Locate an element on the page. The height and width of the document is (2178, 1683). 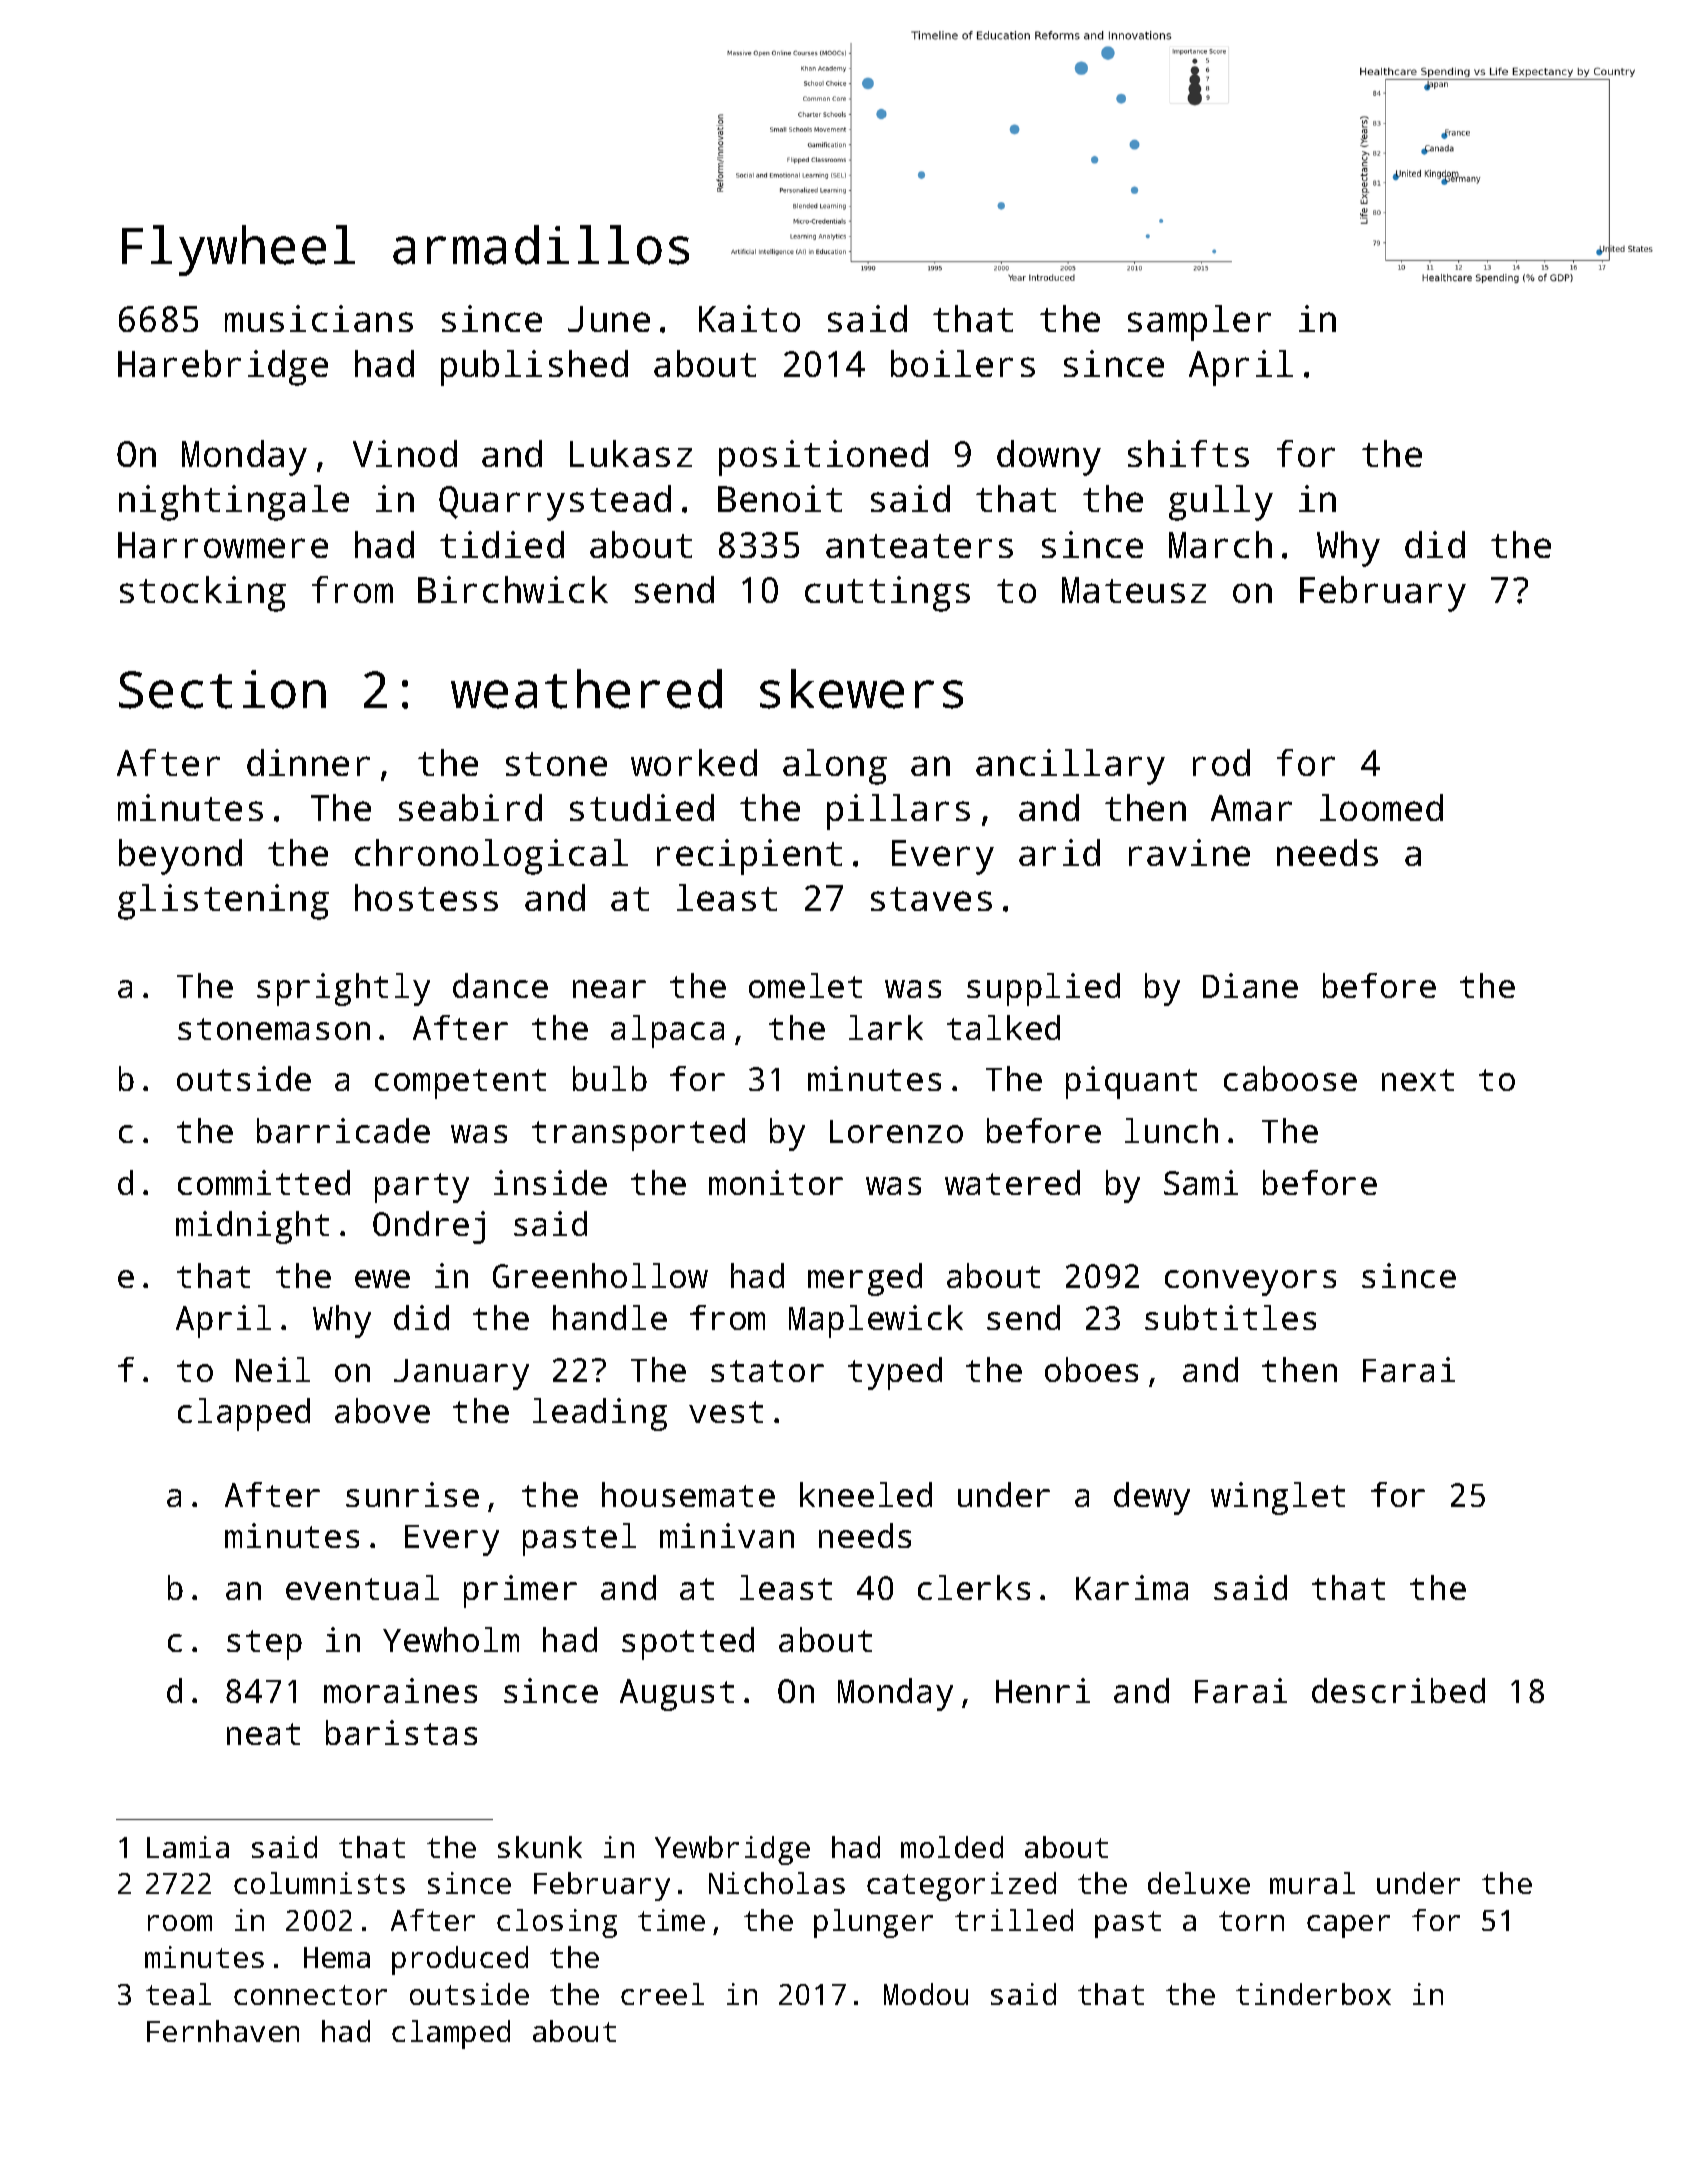
mural is located at coordinates (1312, 1883).
